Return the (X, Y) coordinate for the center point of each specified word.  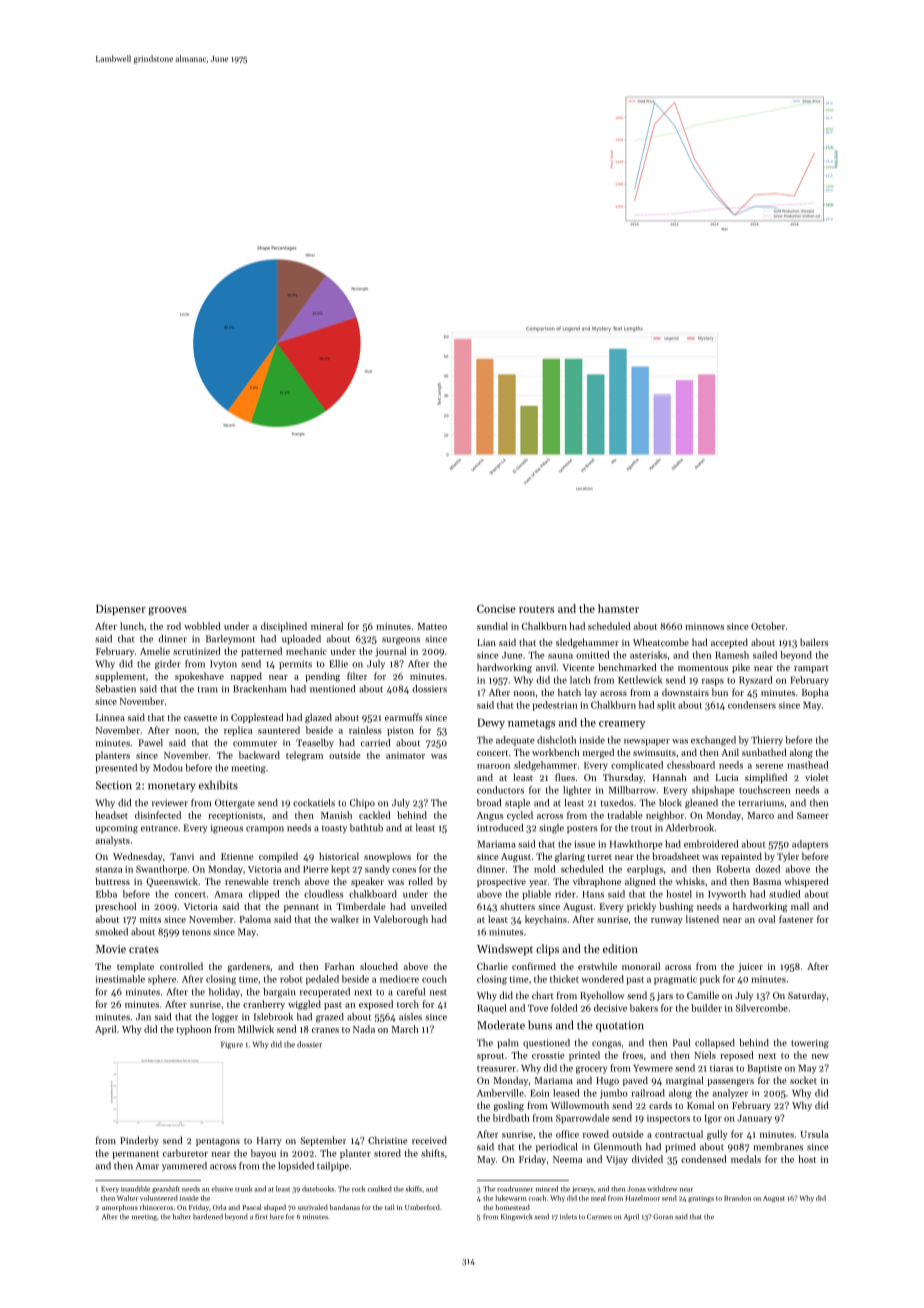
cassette (200, 718)
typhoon (194, 1030)
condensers (752, 705)
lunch (132, 626)
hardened (208, 1217)
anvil (546, 667)
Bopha (815, 693)
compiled (278, 857)
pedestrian (555, 706)
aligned (640, 882)
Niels (705, 1055)
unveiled (429, 906)
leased (566, 1093)
